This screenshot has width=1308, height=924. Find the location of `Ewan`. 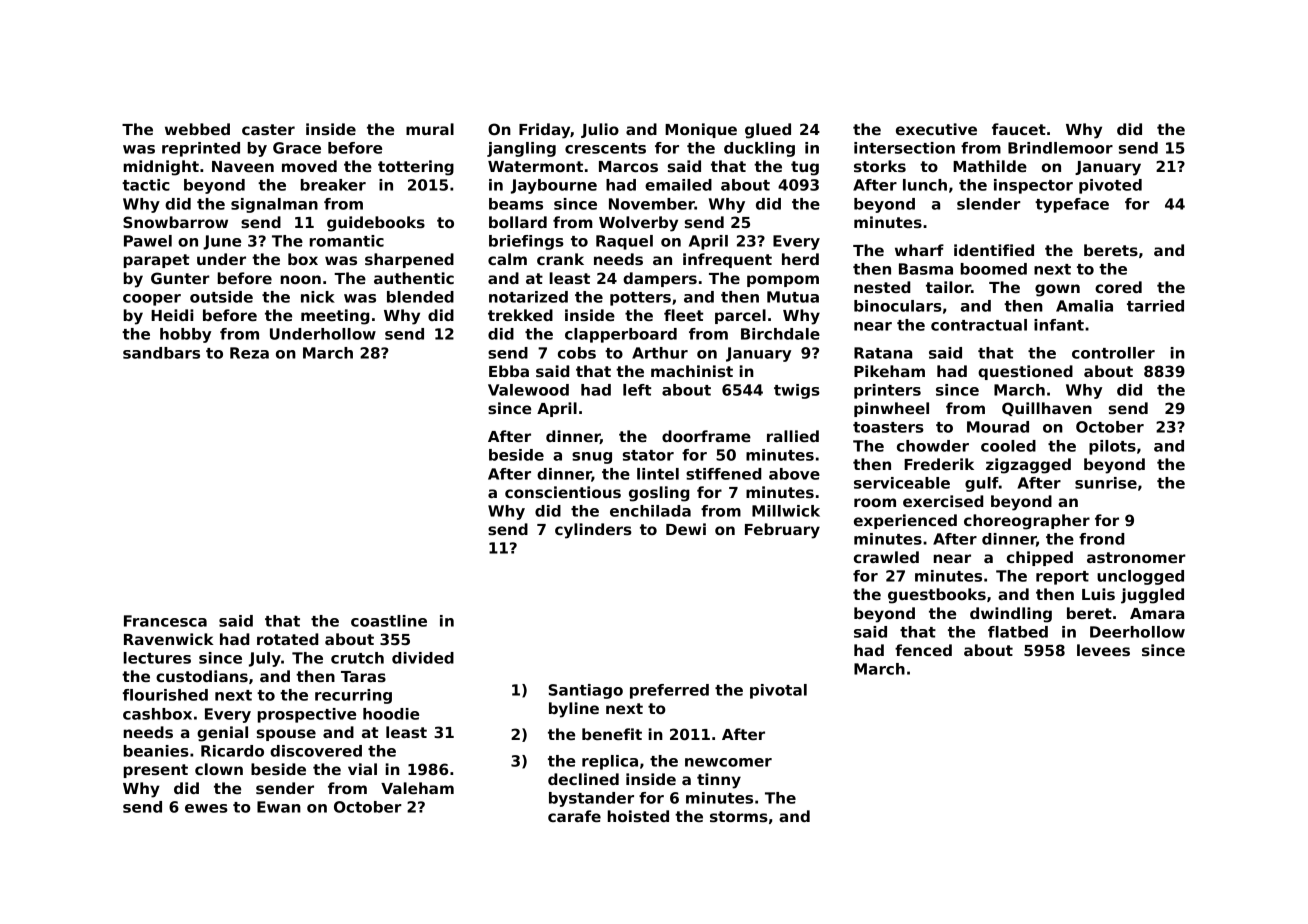

Ewan is located at coordinates (279, 807).
